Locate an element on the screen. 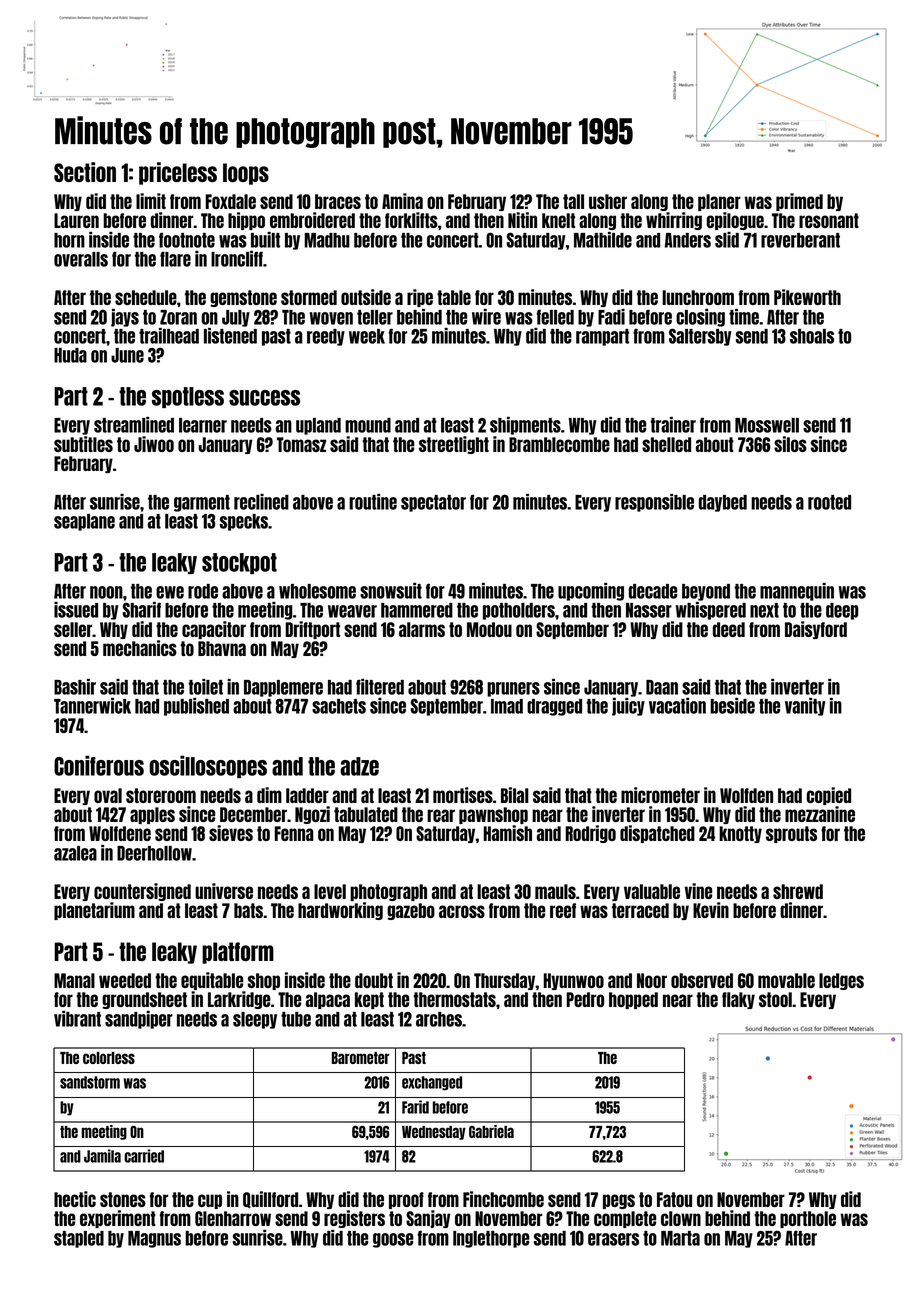  decade is located at coordinates (653, 591).
